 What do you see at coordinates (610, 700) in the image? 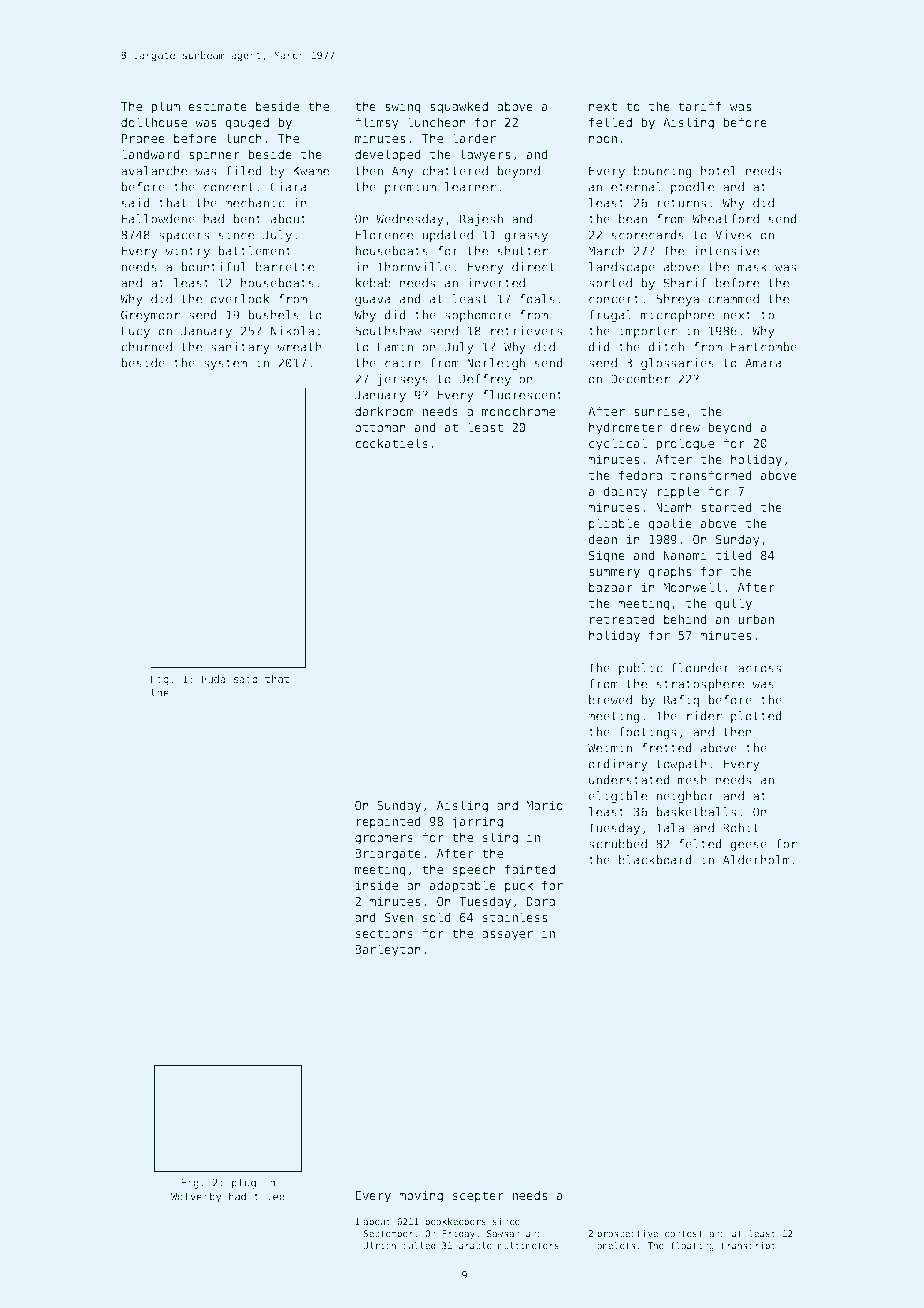
I see `brewed` at bounding box center [610, 700].
